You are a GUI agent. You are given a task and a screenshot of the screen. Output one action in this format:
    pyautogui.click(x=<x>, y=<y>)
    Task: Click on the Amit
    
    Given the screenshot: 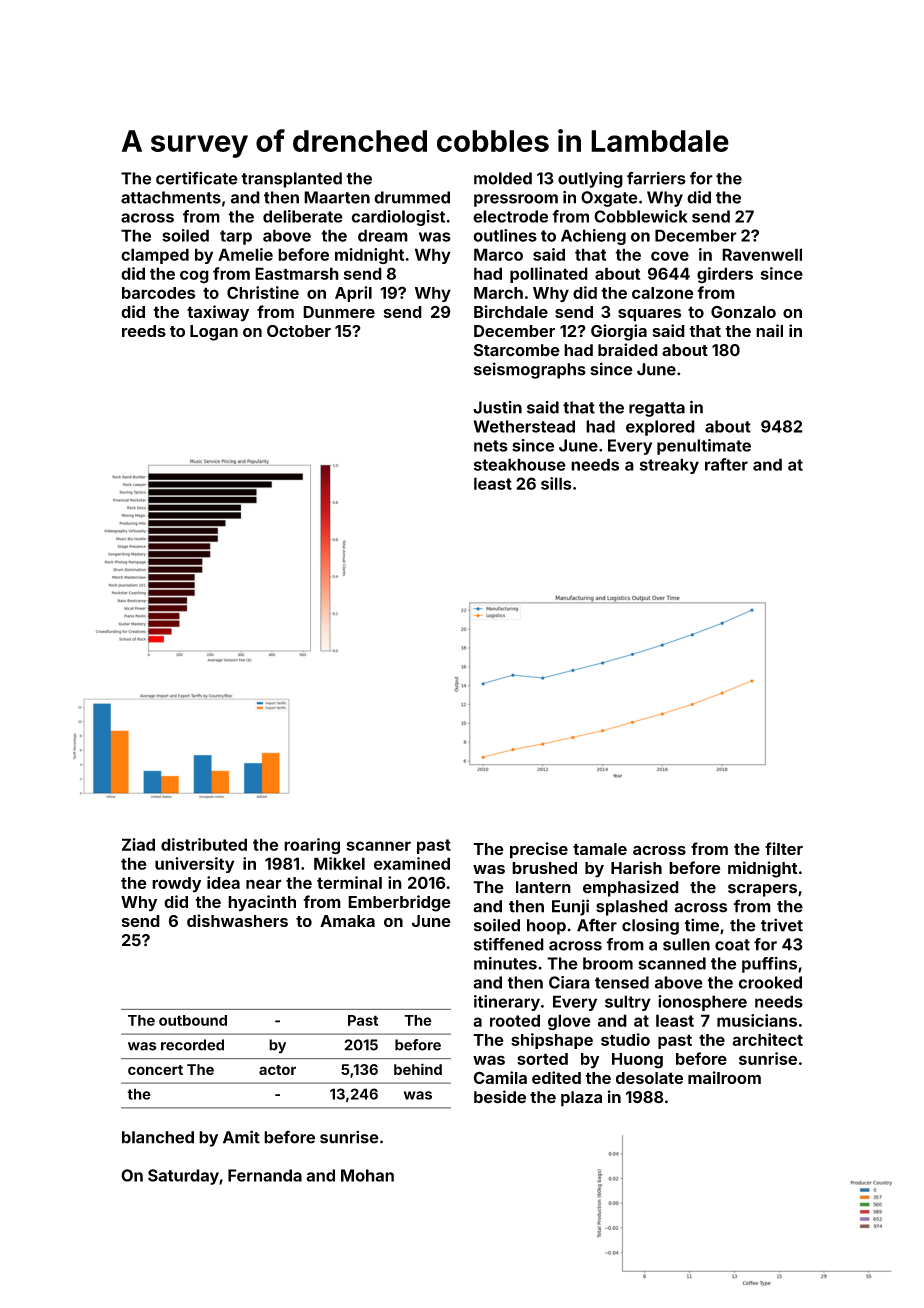 What is the action you would take?
    pyautogui.click(x=241, y=1137)
